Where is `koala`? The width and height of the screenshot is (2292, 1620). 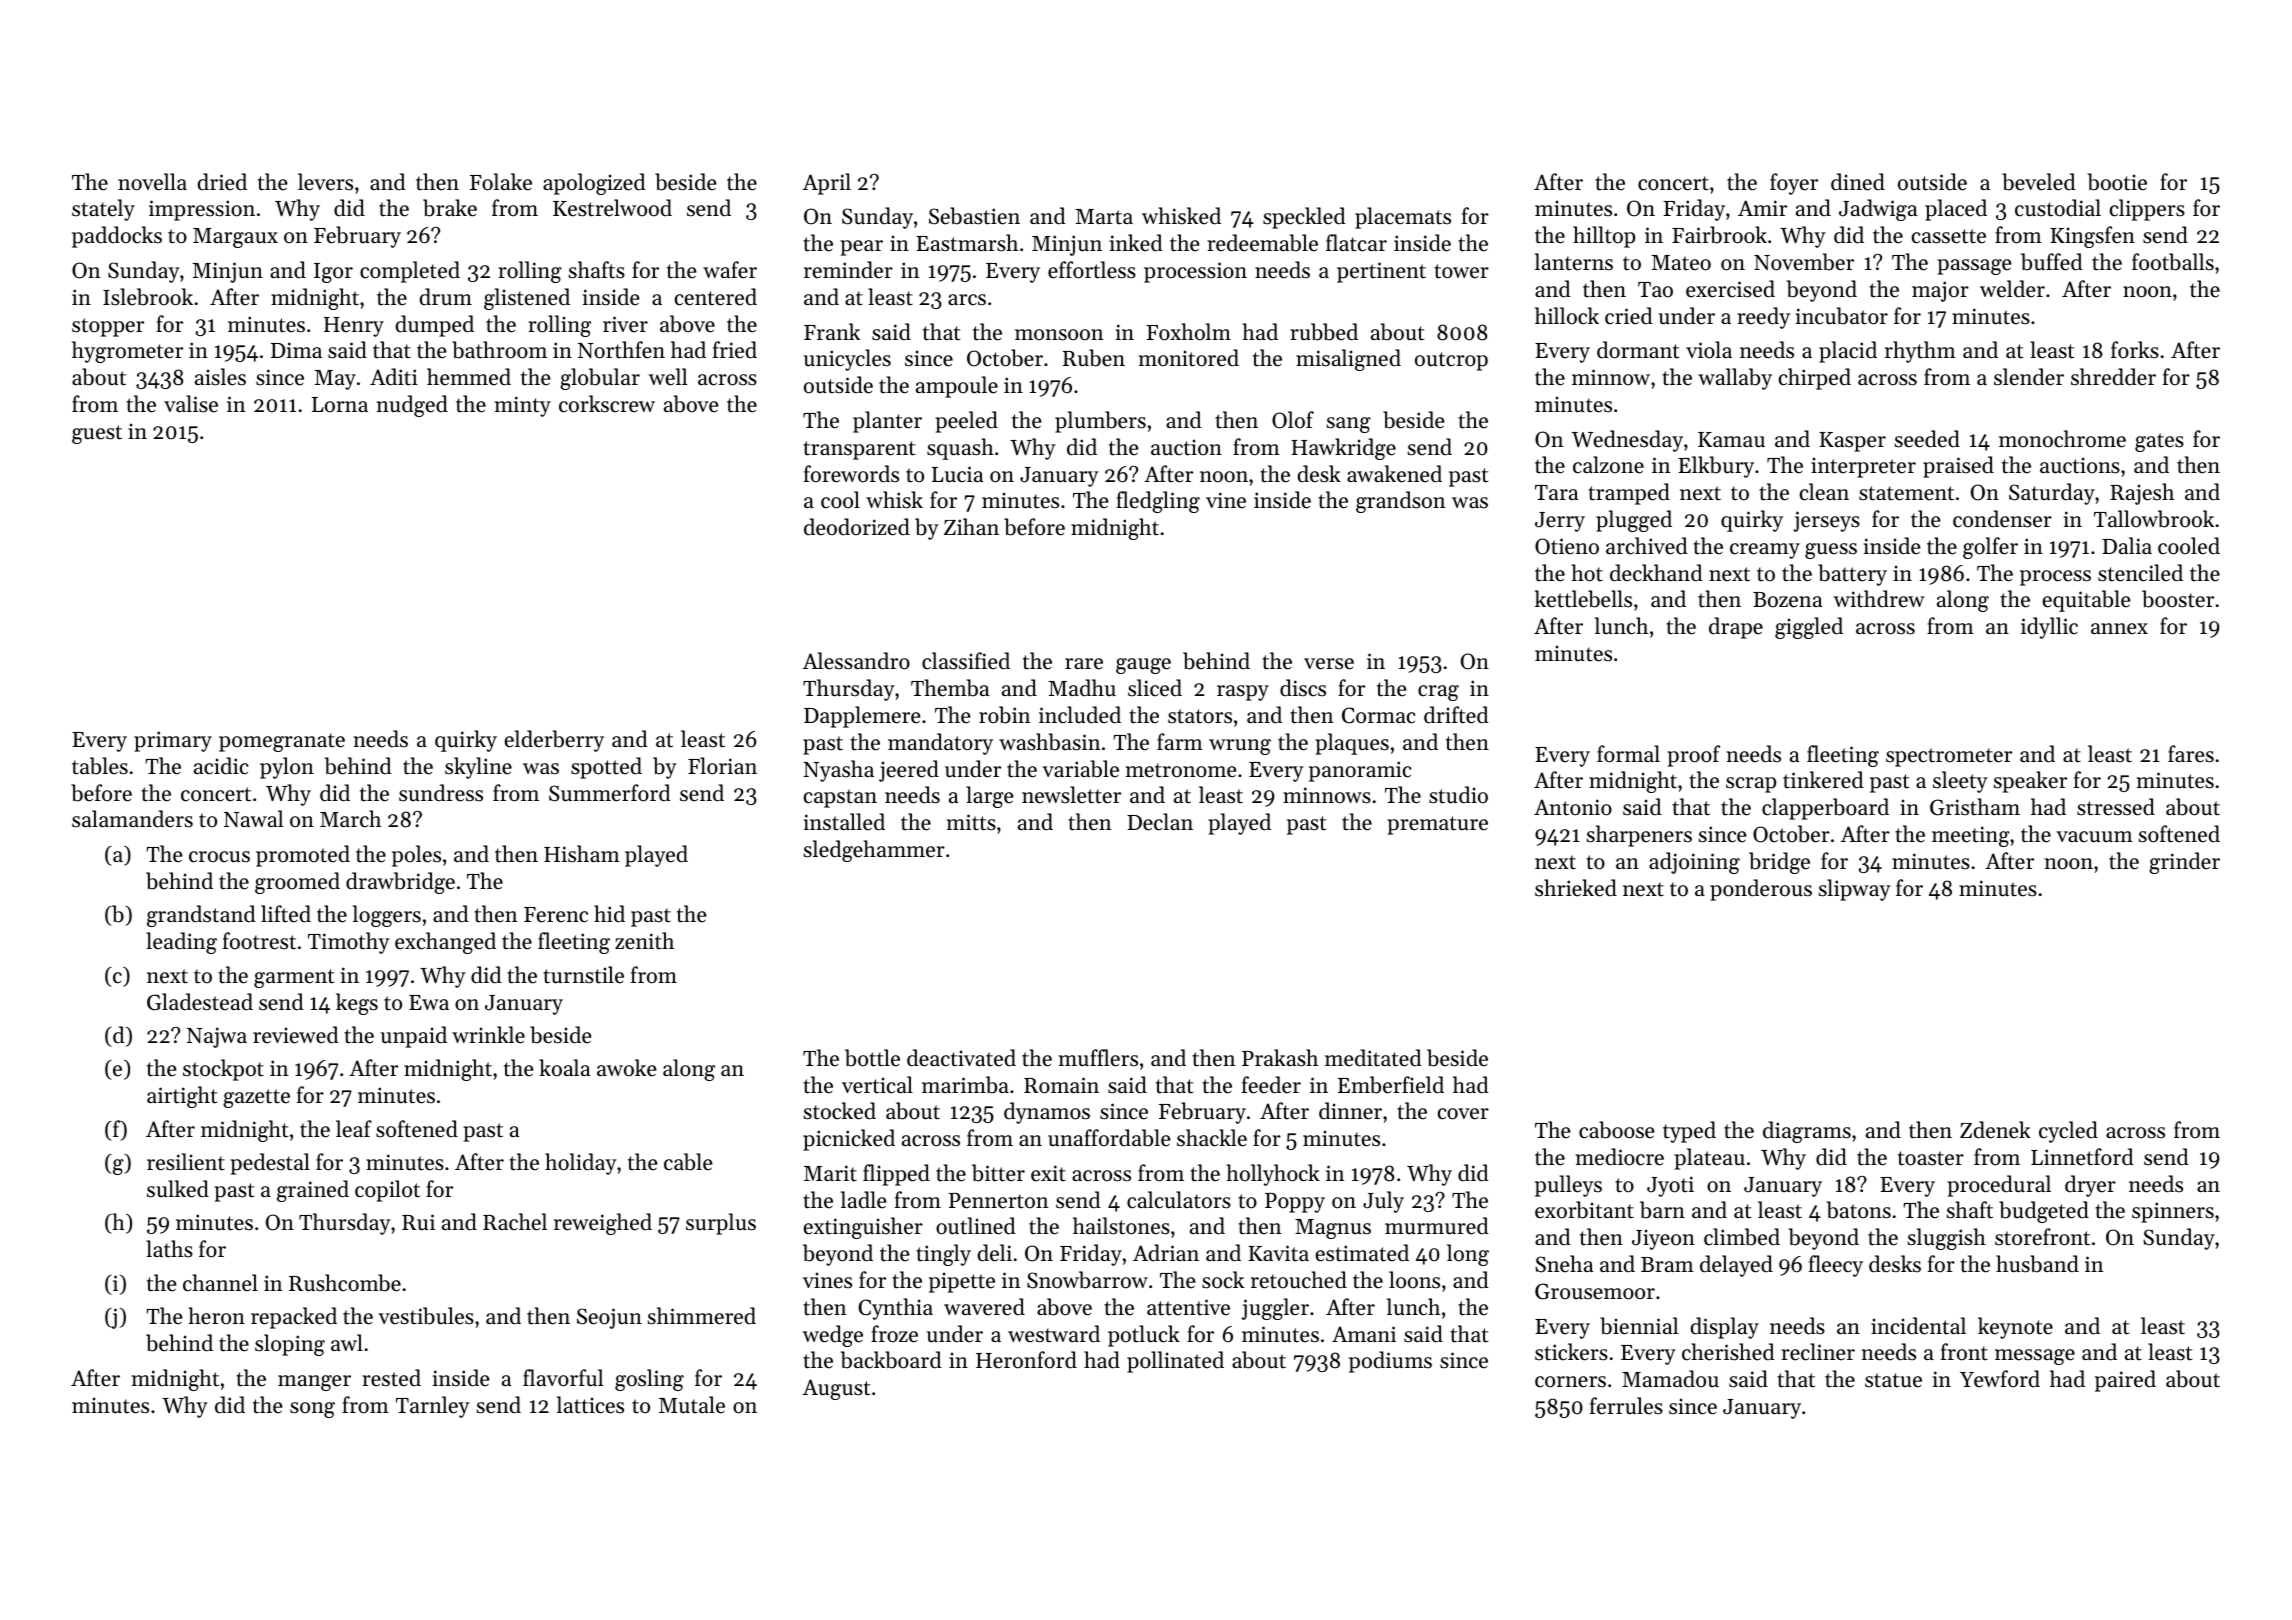
koala is located at coordinates (564, 1068).
